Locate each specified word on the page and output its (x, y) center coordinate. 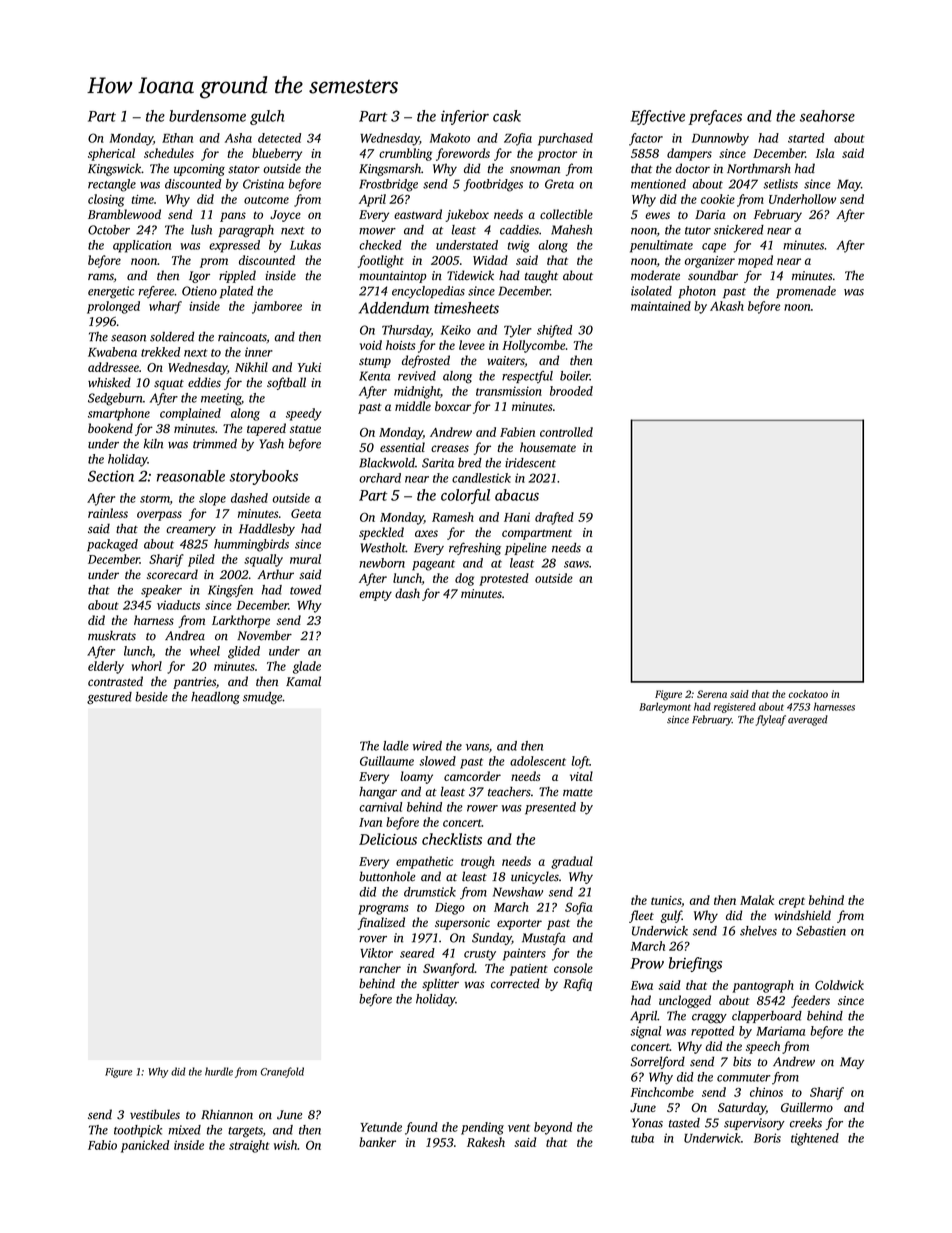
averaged (808, 720)
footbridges (493, 185)
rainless (108, 513)
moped (755, 261)
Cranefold (282, 1072)
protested (504, 579)
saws (576, 564)
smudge (262, 698)
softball (286, 383)
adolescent (538, 761)
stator (244, 169)
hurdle (219, 1071)
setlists (780, 184)
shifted (554, 331)
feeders (810, 1001)
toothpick (138, 1131)
